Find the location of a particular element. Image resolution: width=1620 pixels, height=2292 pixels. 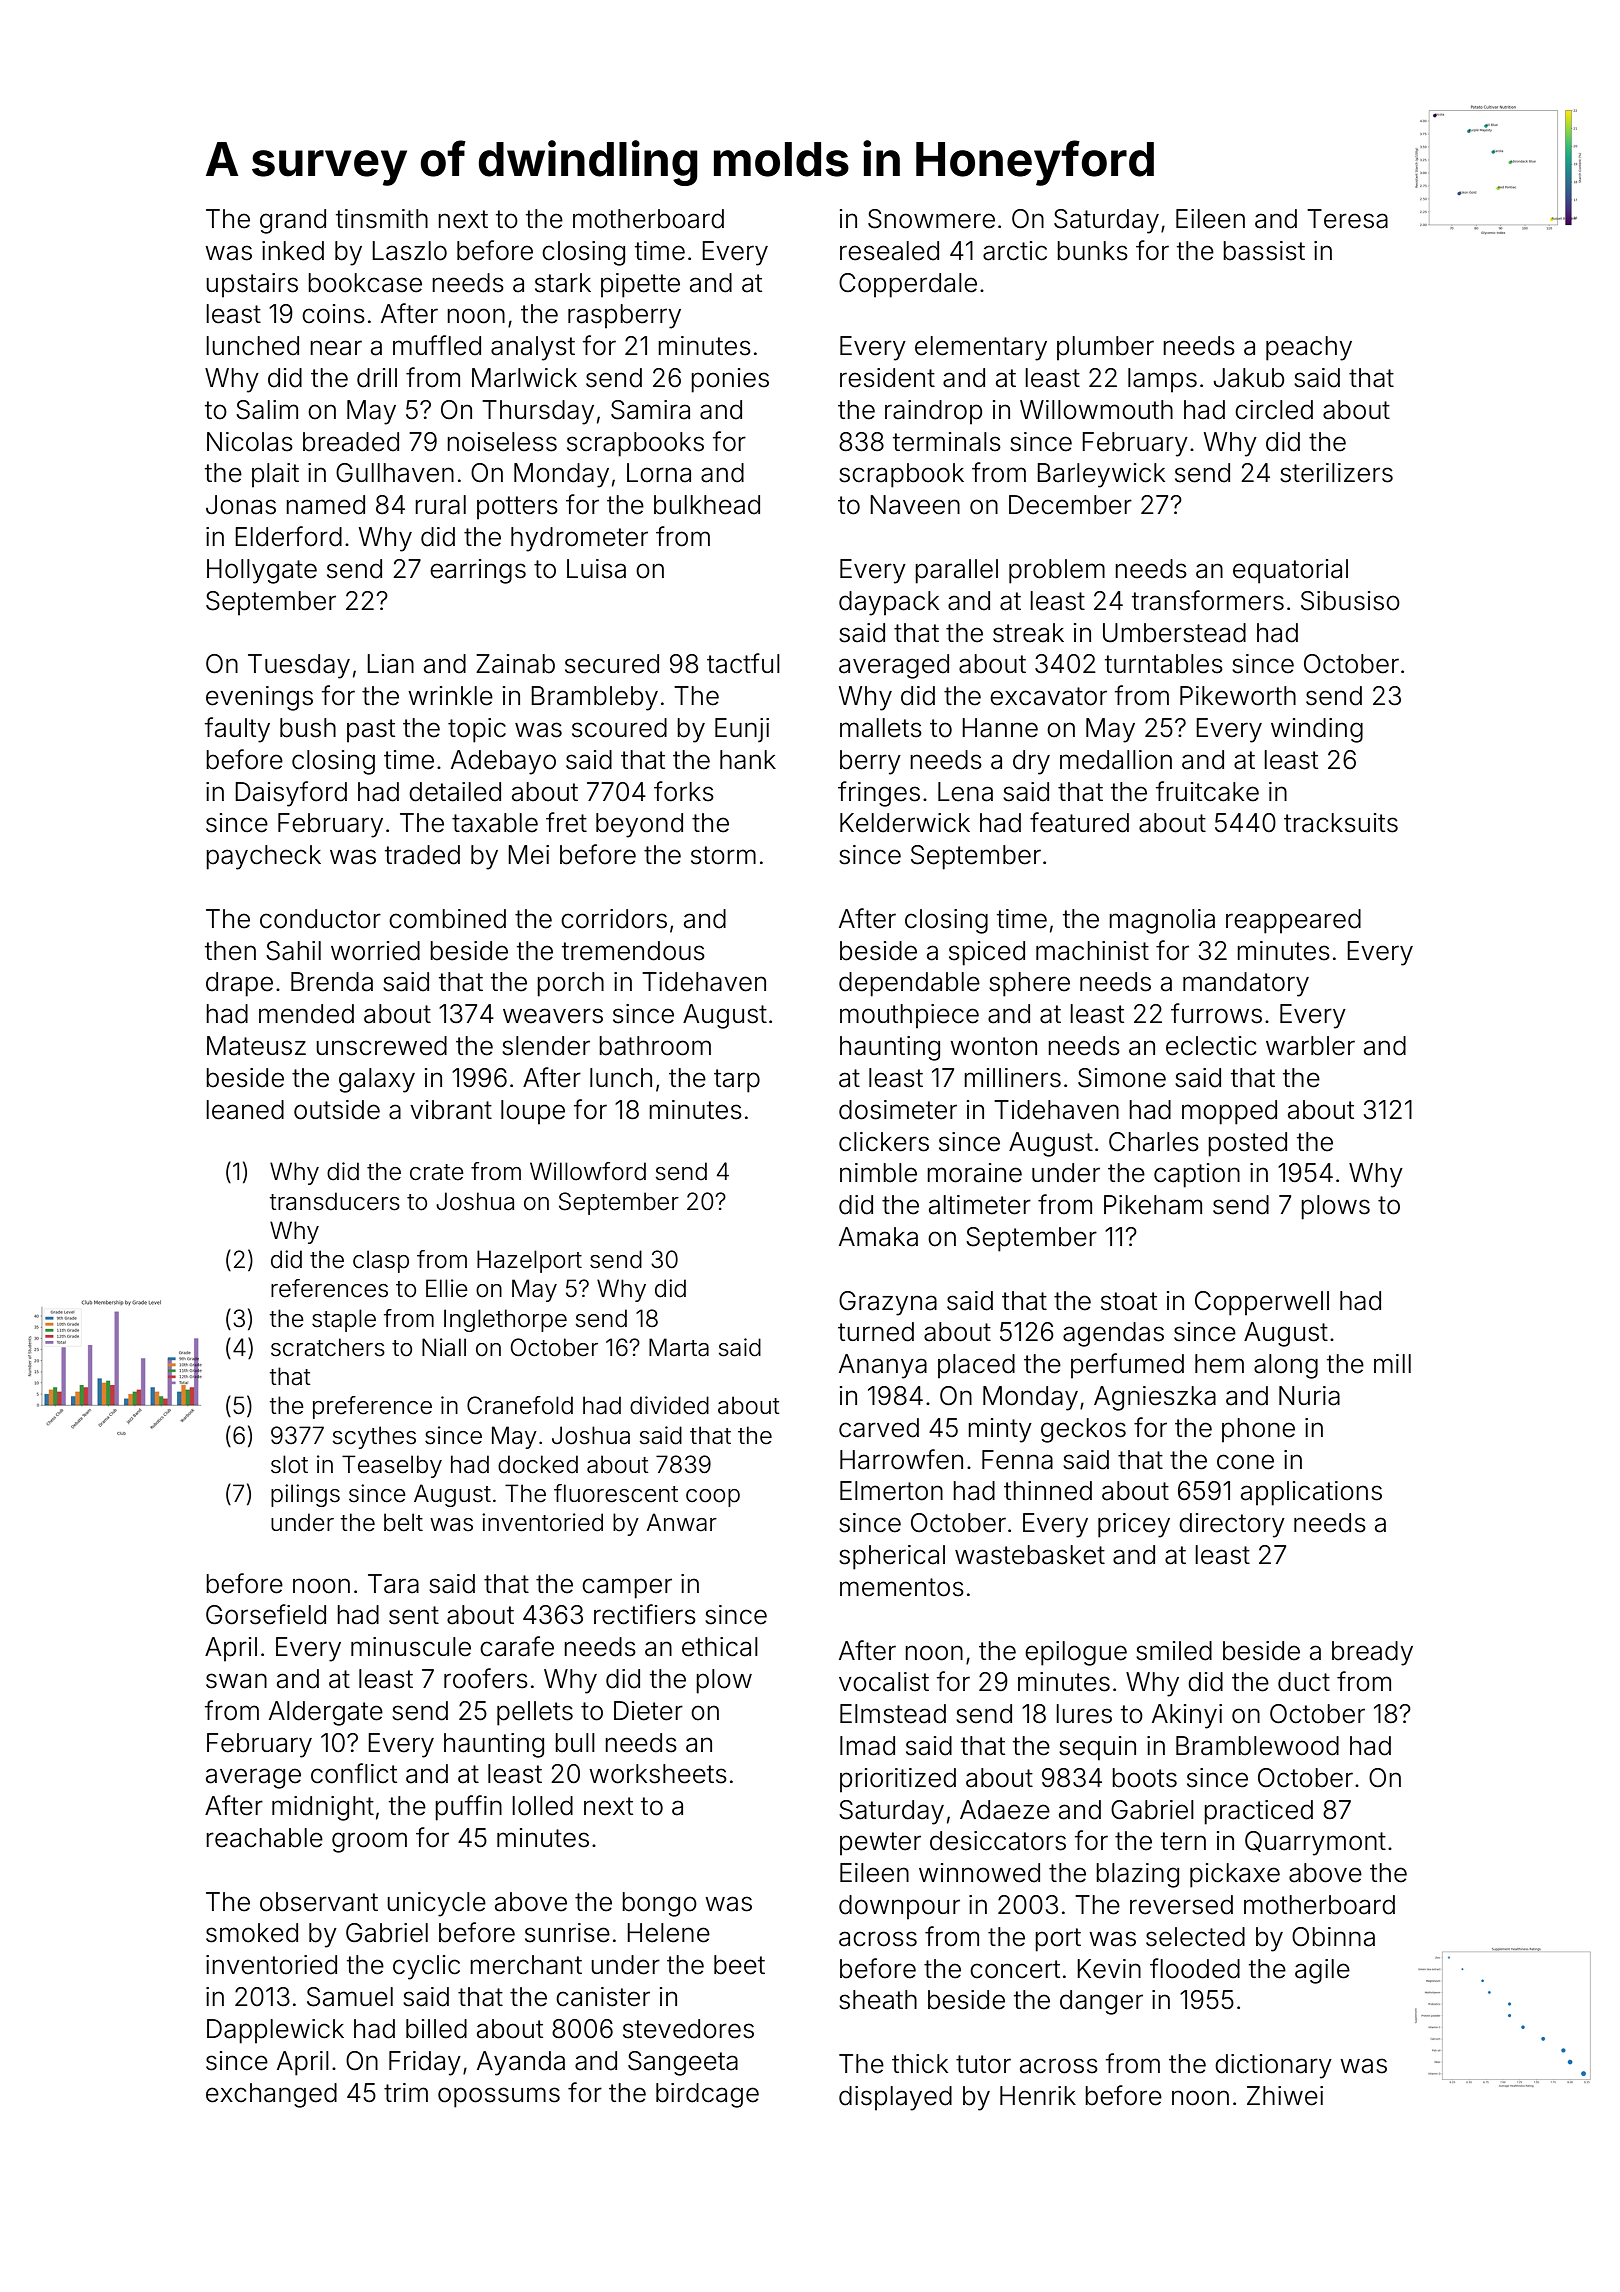

Zhiwei is located at coordinates (1285, 2096).
